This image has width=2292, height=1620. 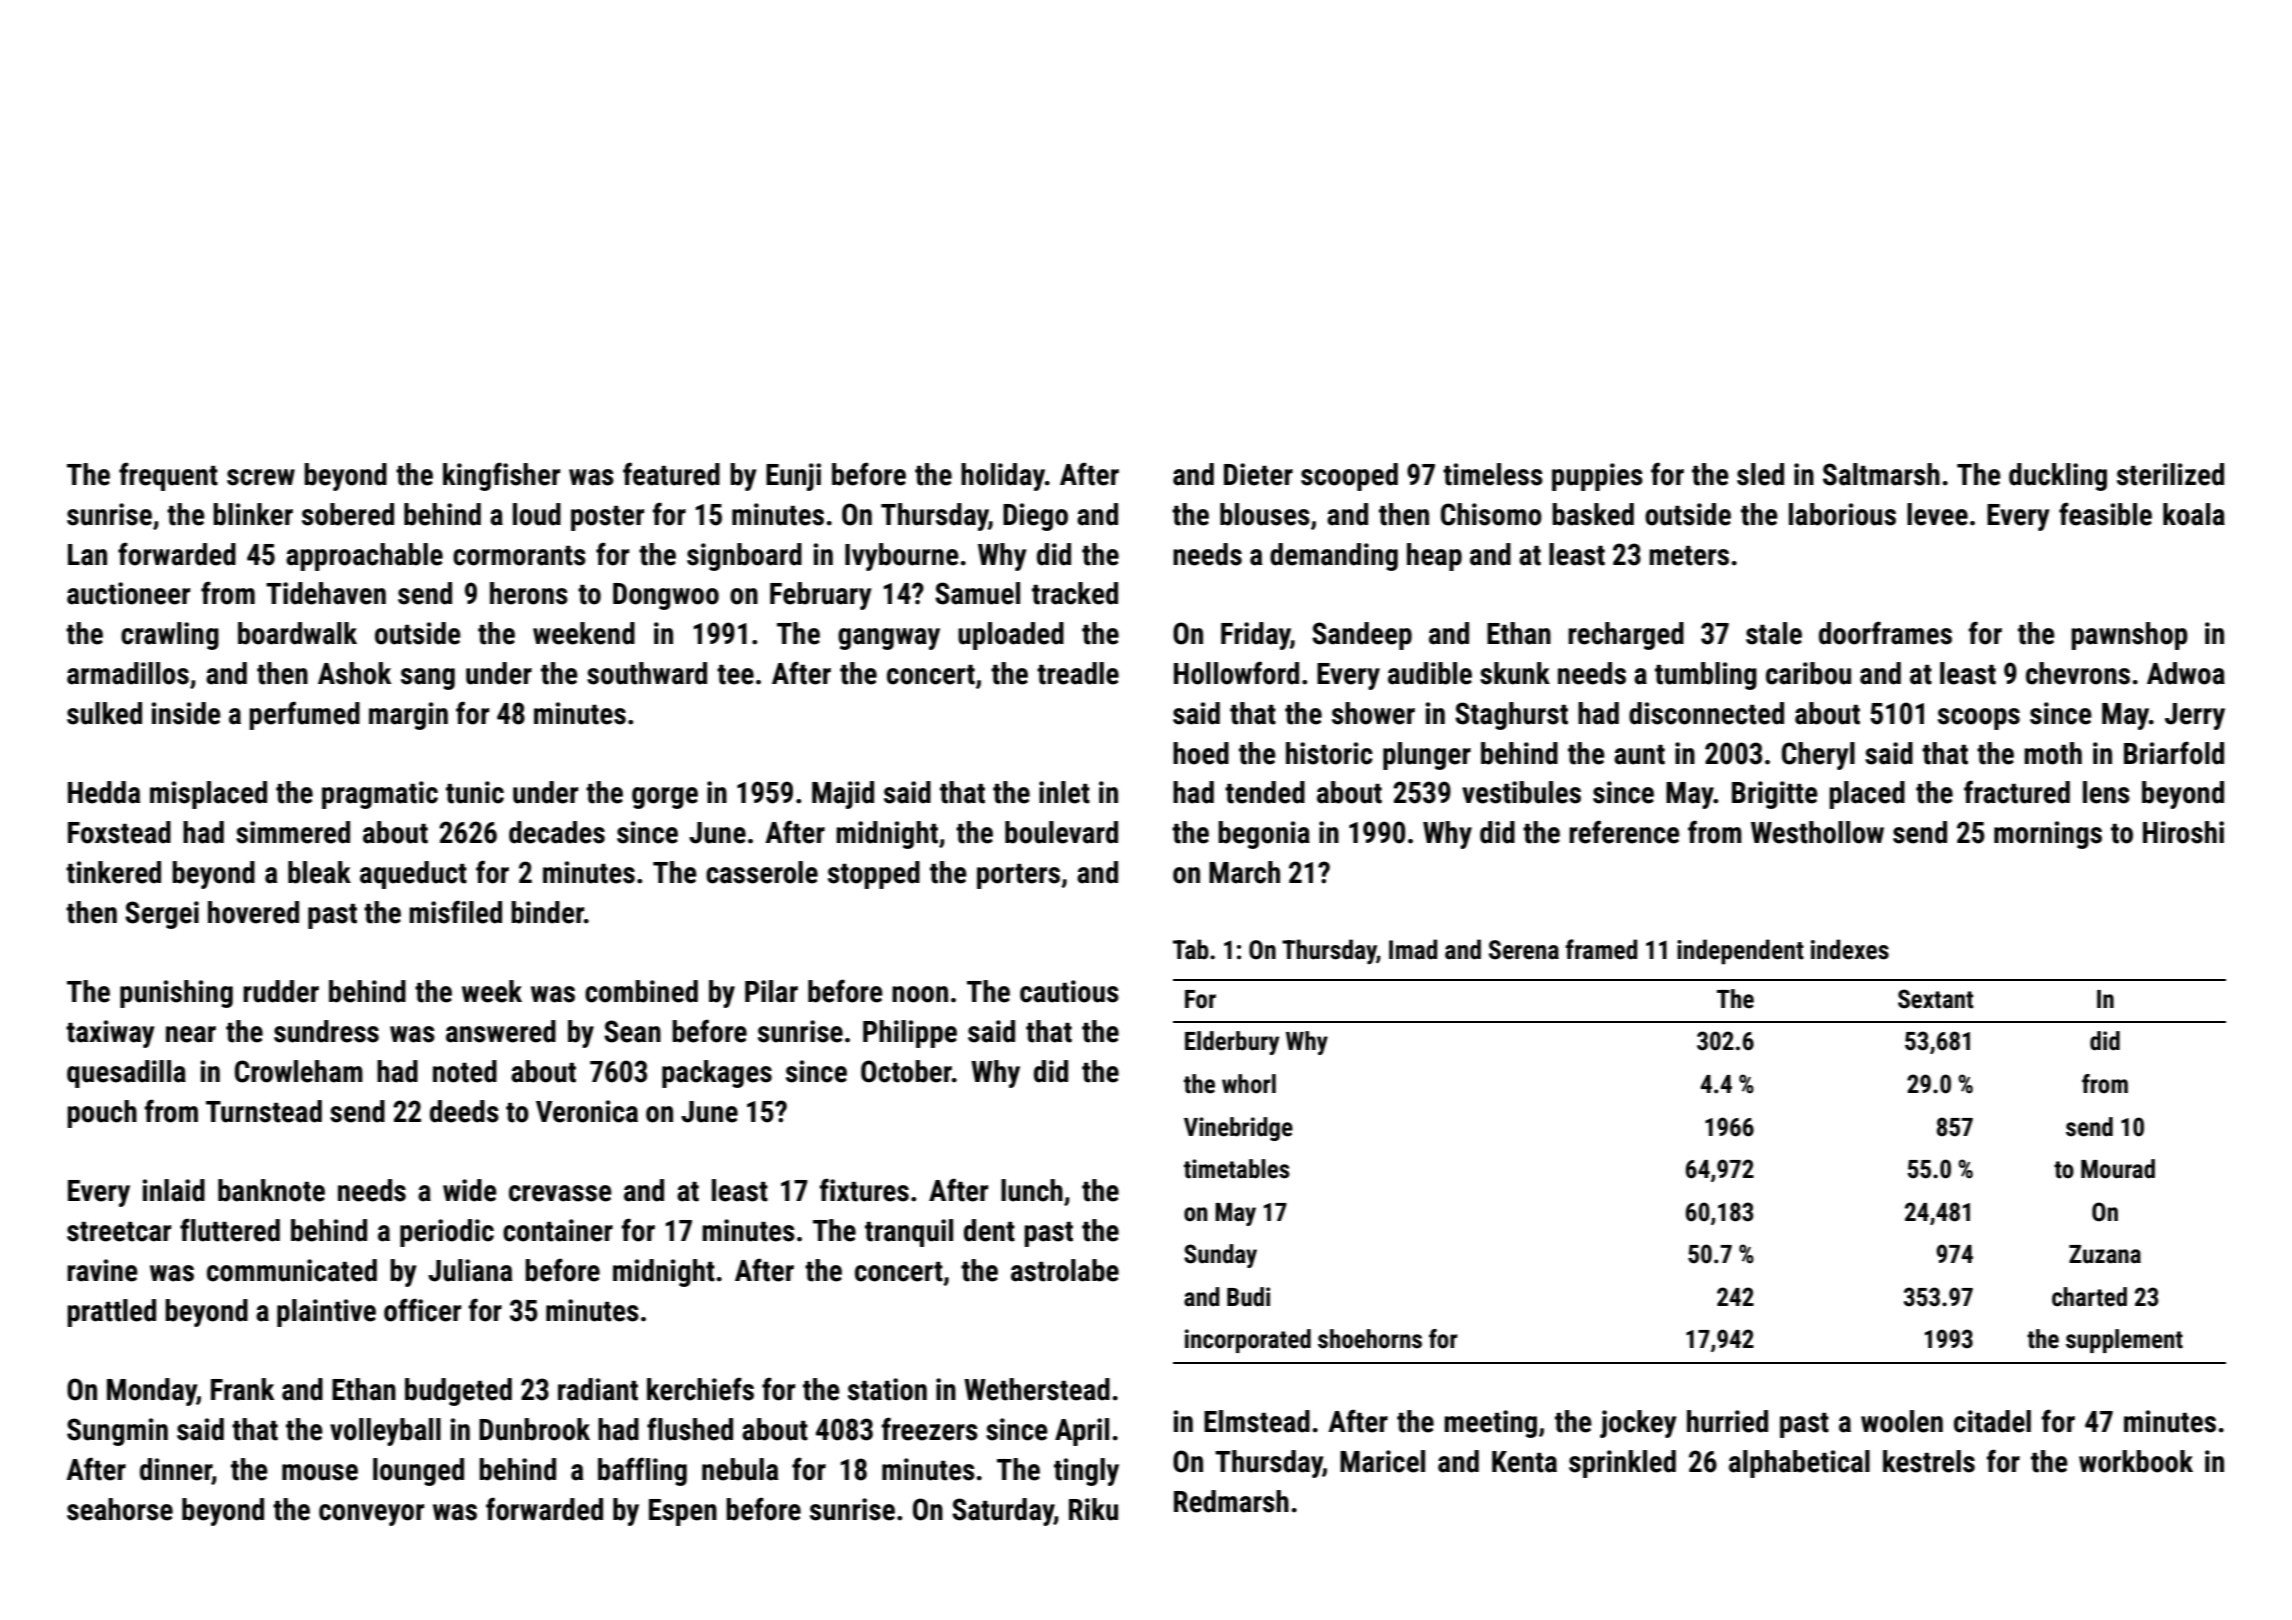 I want to click on conveyor, so click(x=371, y=1515).
